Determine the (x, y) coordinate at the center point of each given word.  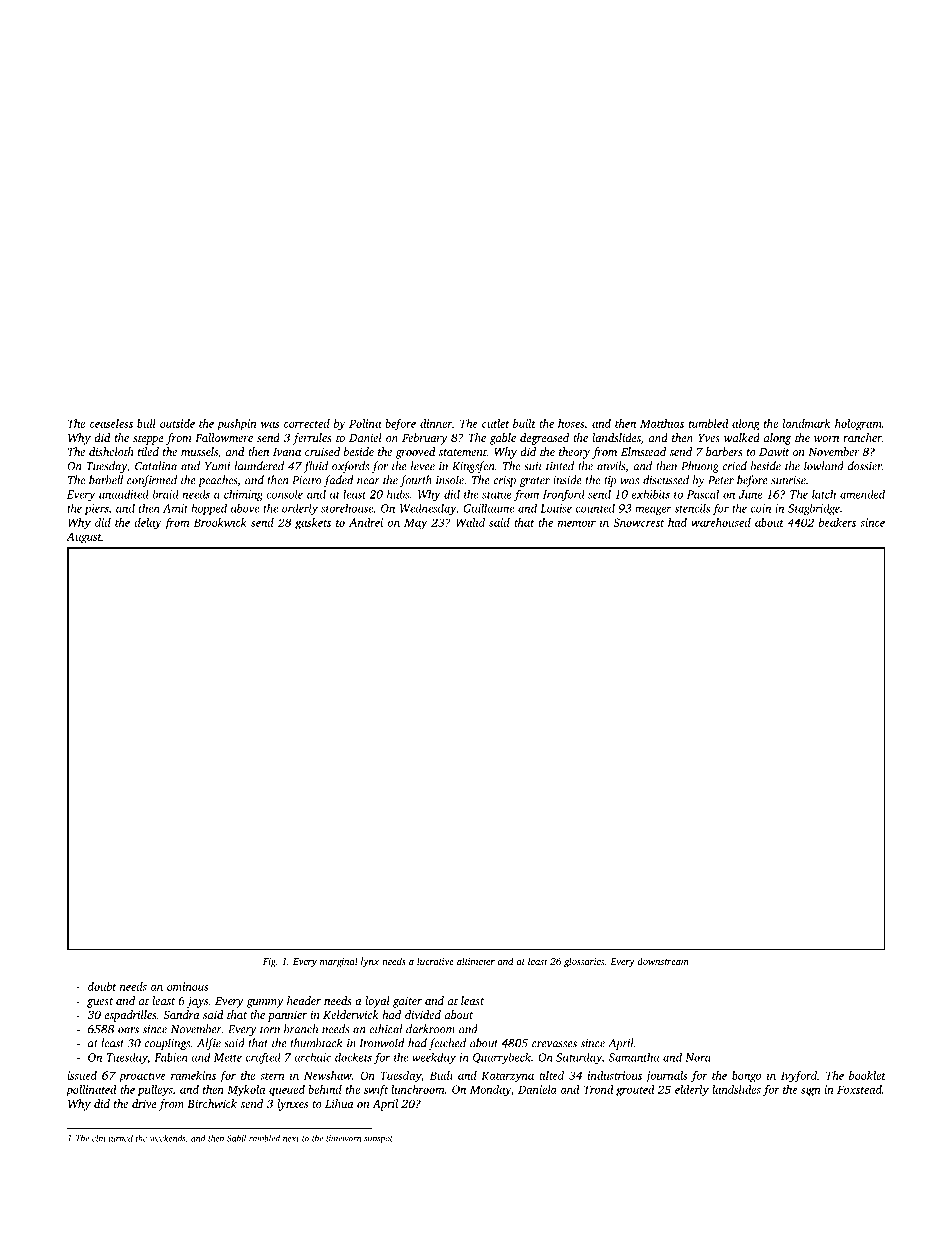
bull (146, 423)
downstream (663, 961)
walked (742, 437)
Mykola (246, 1091)
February (425, 439)
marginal (339, 962)
